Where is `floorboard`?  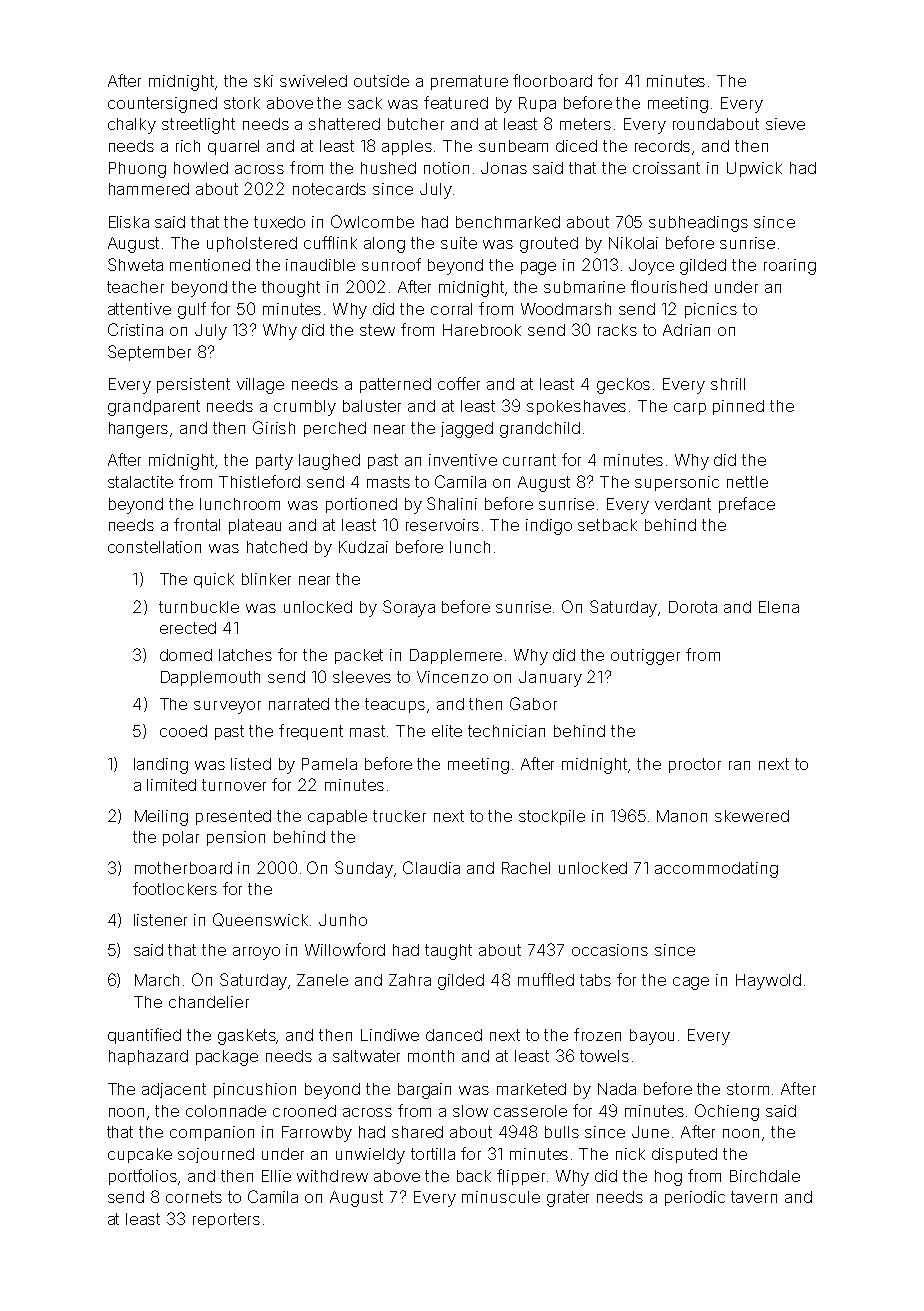 floorboard is located at coordinates (552, 80).
